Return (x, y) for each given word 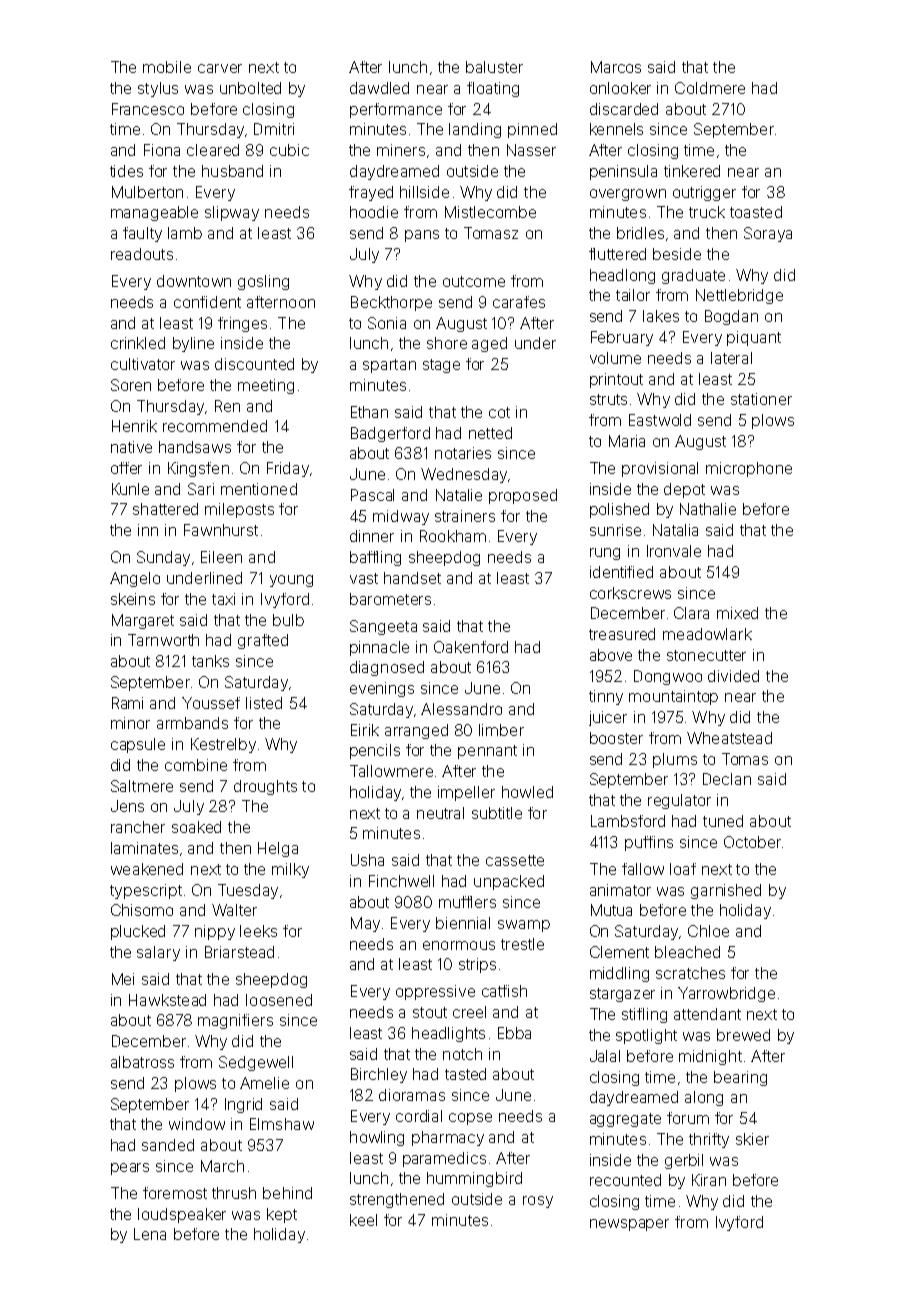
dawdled (379, 88)
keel (363, 1220)
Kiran (709, 1180)
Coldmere (710, 88)
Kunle (130, 489)
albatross (142, 1062)
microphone (749, 469)
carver (220, 68)
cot (499, 412)
